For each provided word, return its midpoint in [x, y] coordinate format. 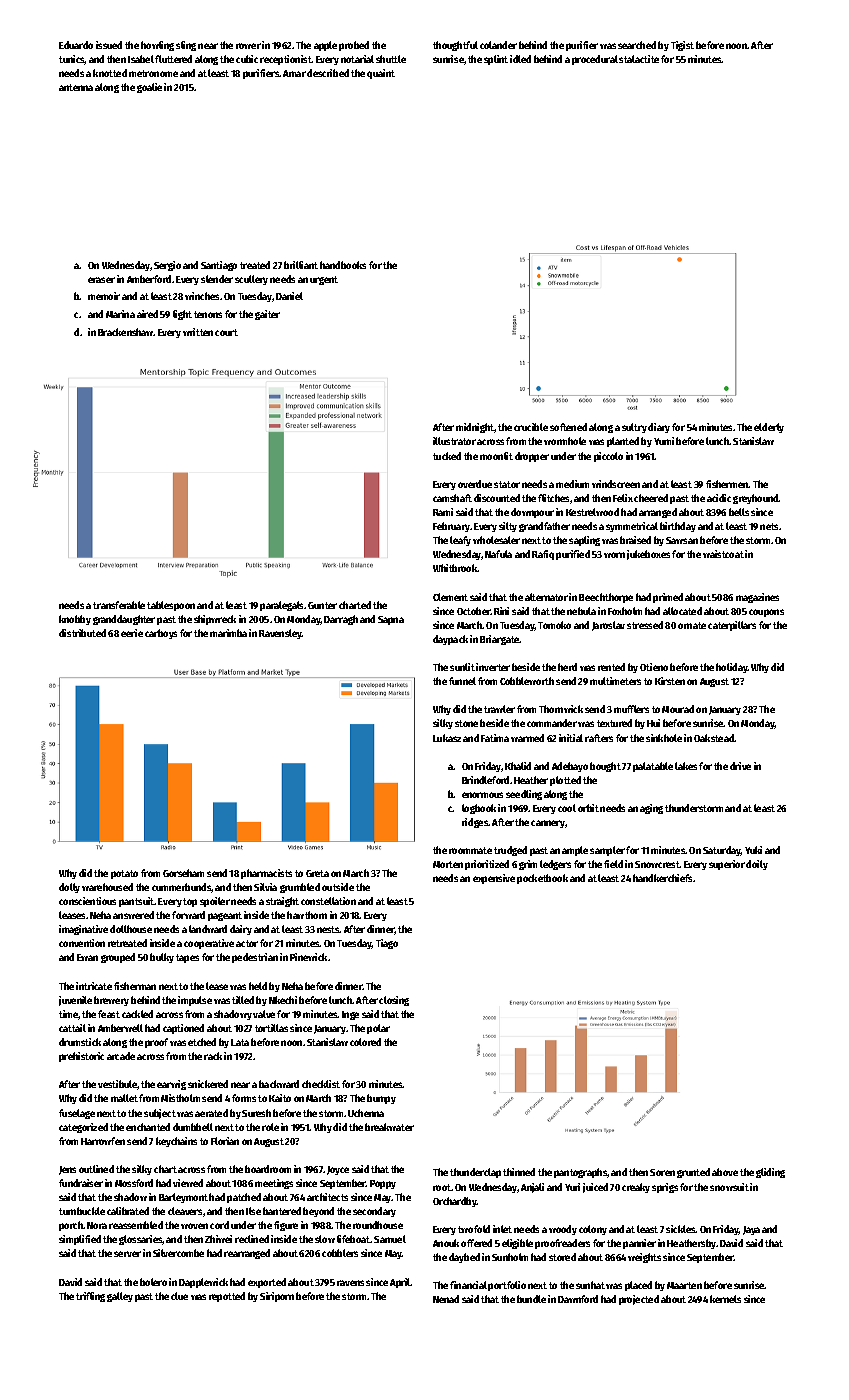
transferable [119, 605]
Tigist [682, 46]
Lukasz [447, 738]
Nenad [446, 1299]
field [613, 864]
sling [186, 46]
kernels [725, 1299]
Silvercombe [178, 1253]
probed [354, 46]
